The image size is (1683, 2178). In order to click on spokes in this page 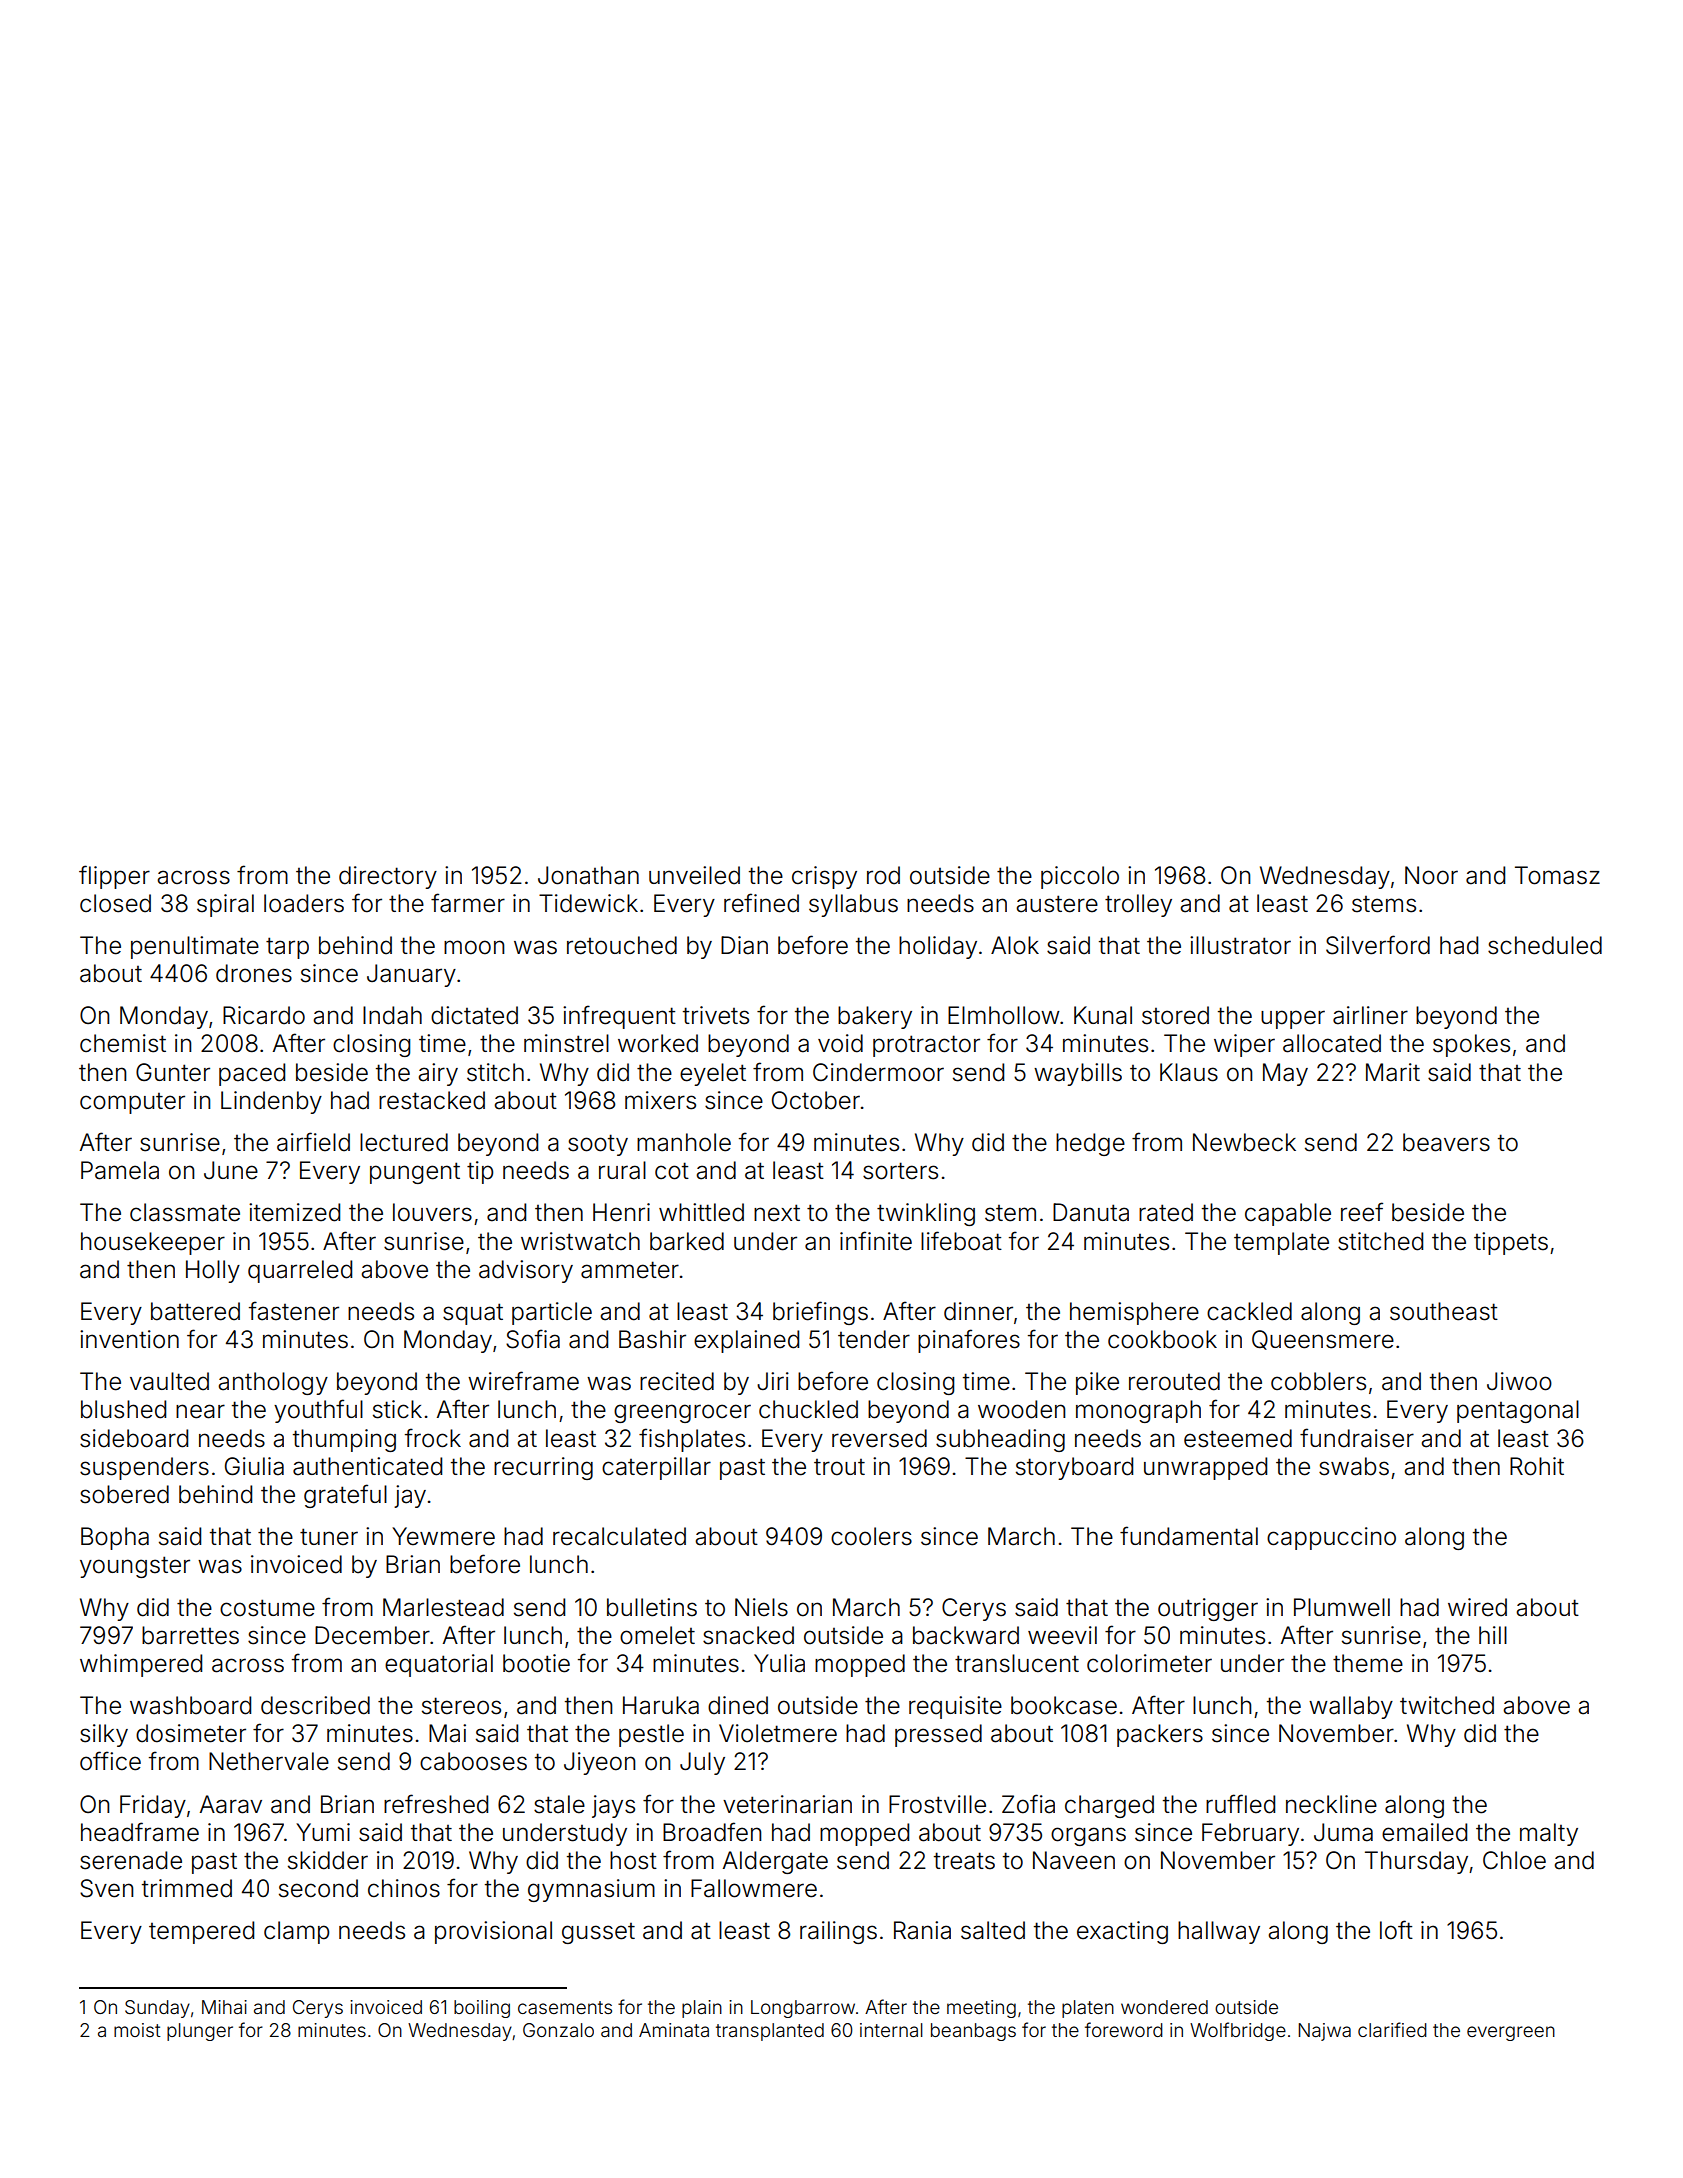, I will do `click(1471, 1045)`.
